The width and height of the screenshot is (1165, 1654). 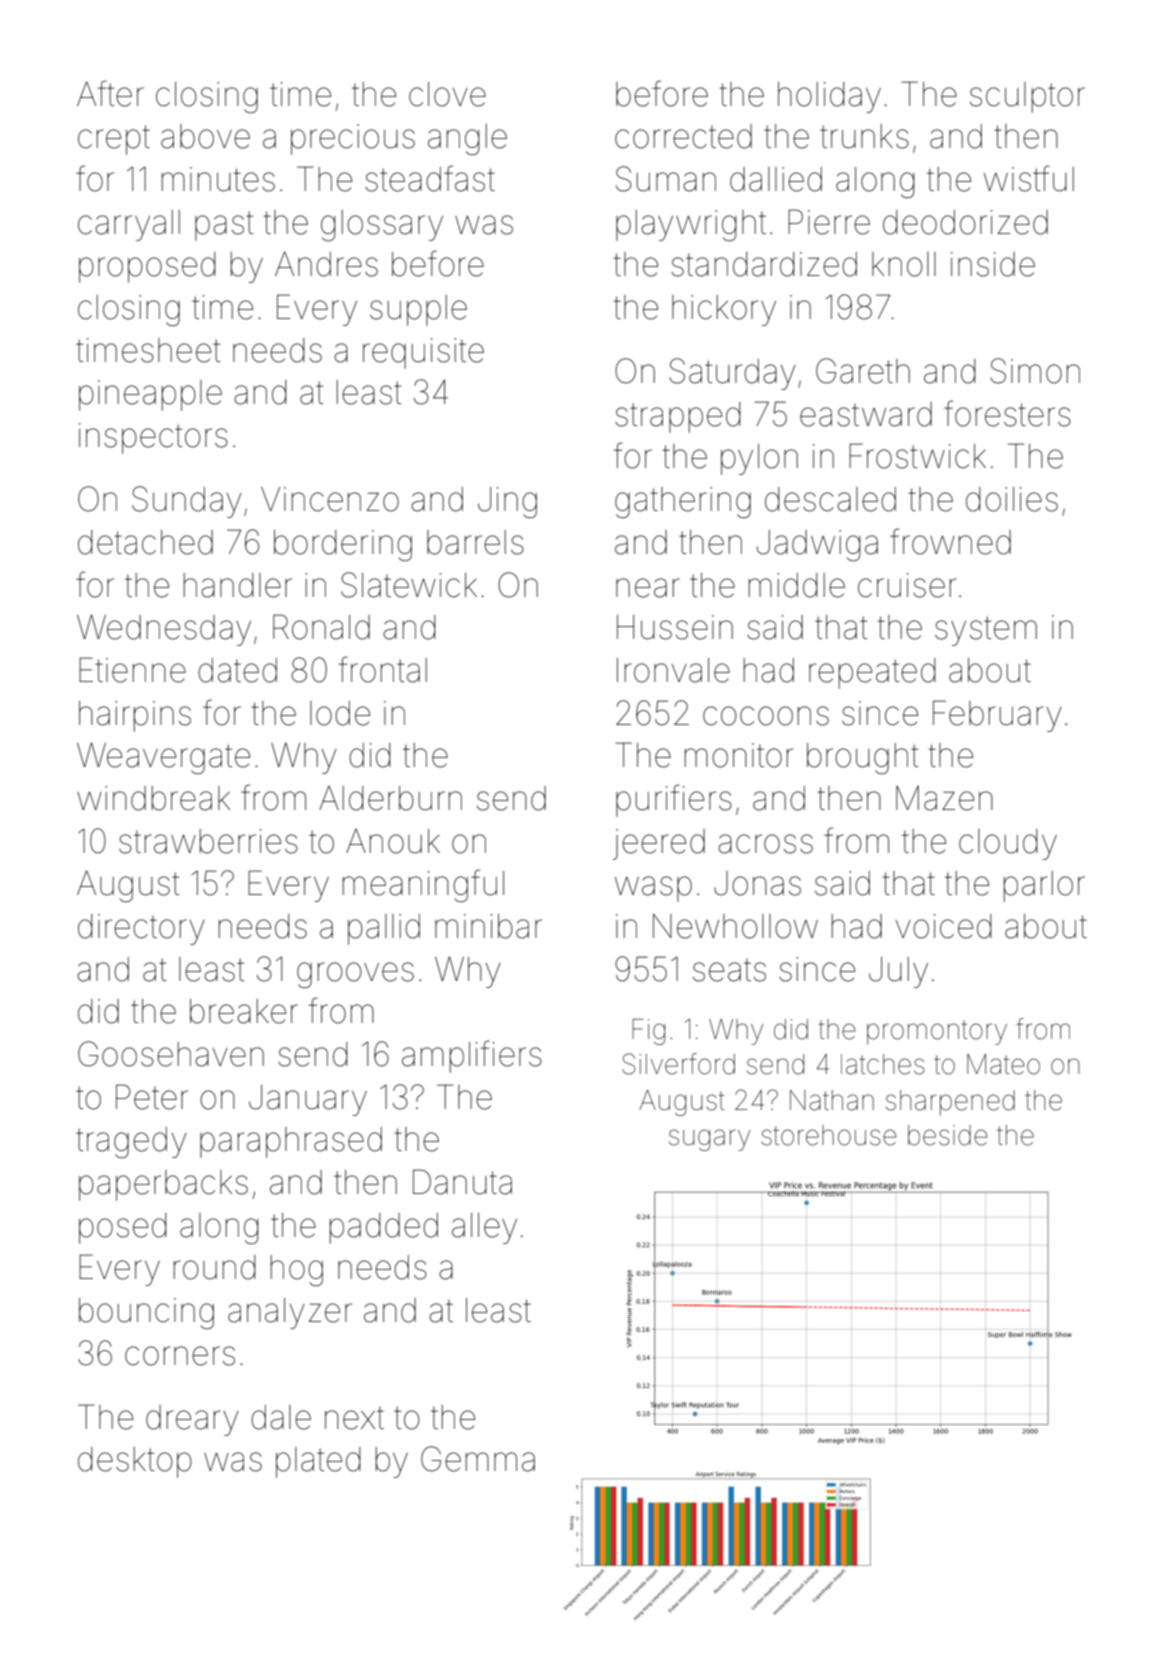 I want to click on storehouse, so click(x=829, y=1135).
